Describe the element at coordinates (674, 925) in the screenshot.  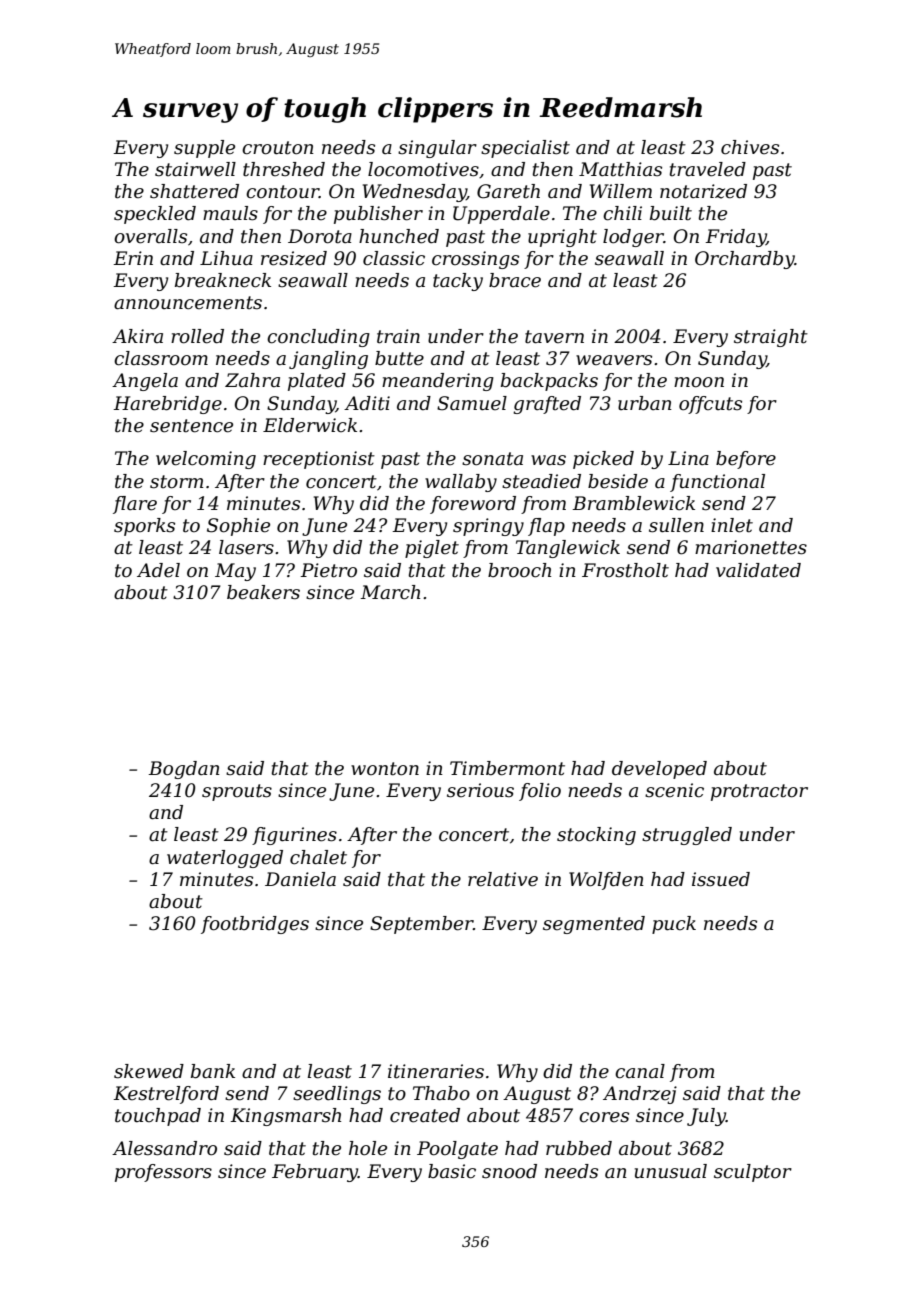
I see `puck` at that location.
